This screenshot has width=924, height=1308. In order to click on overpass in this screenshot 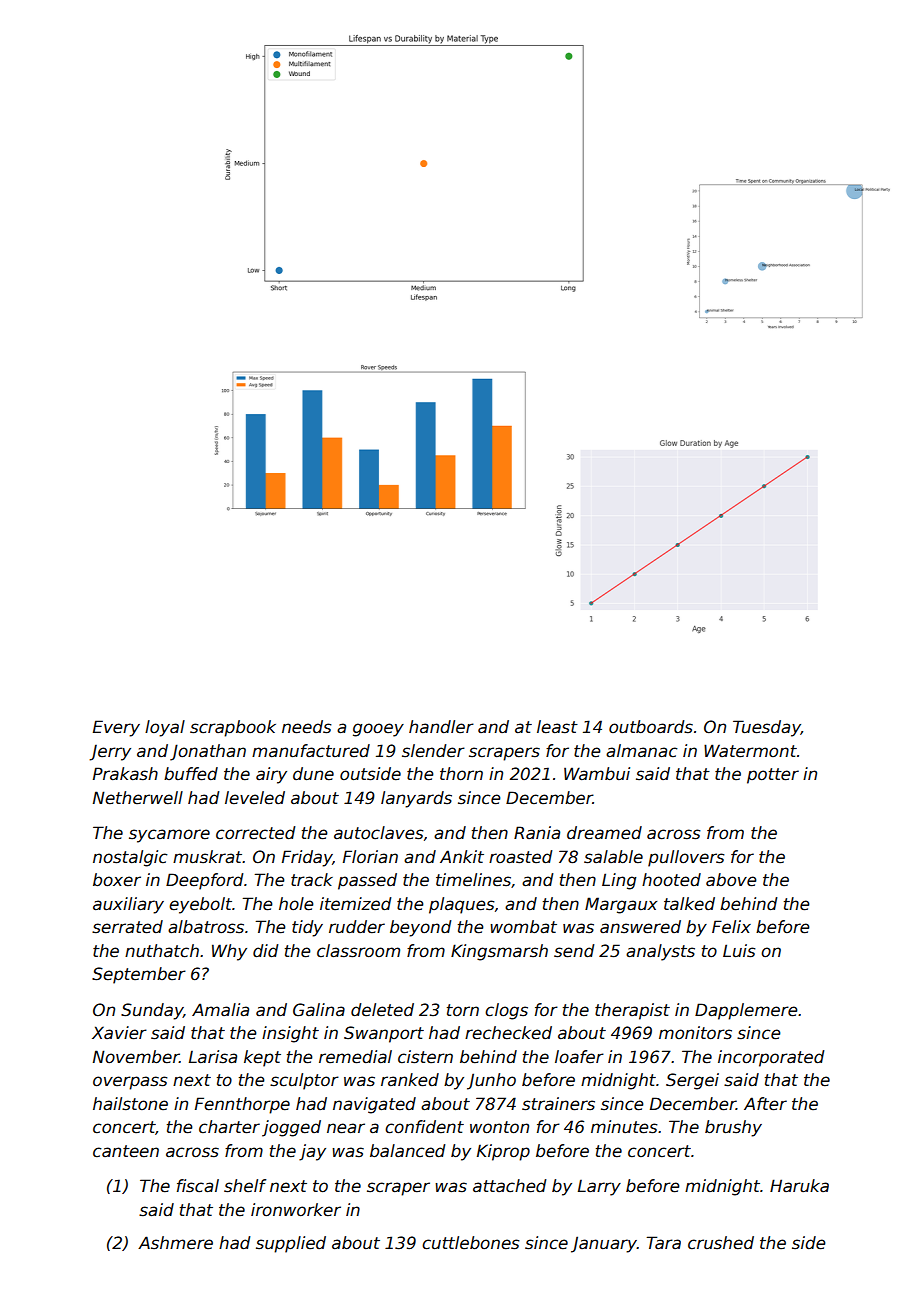, I will do `click(130, 1083)`.
